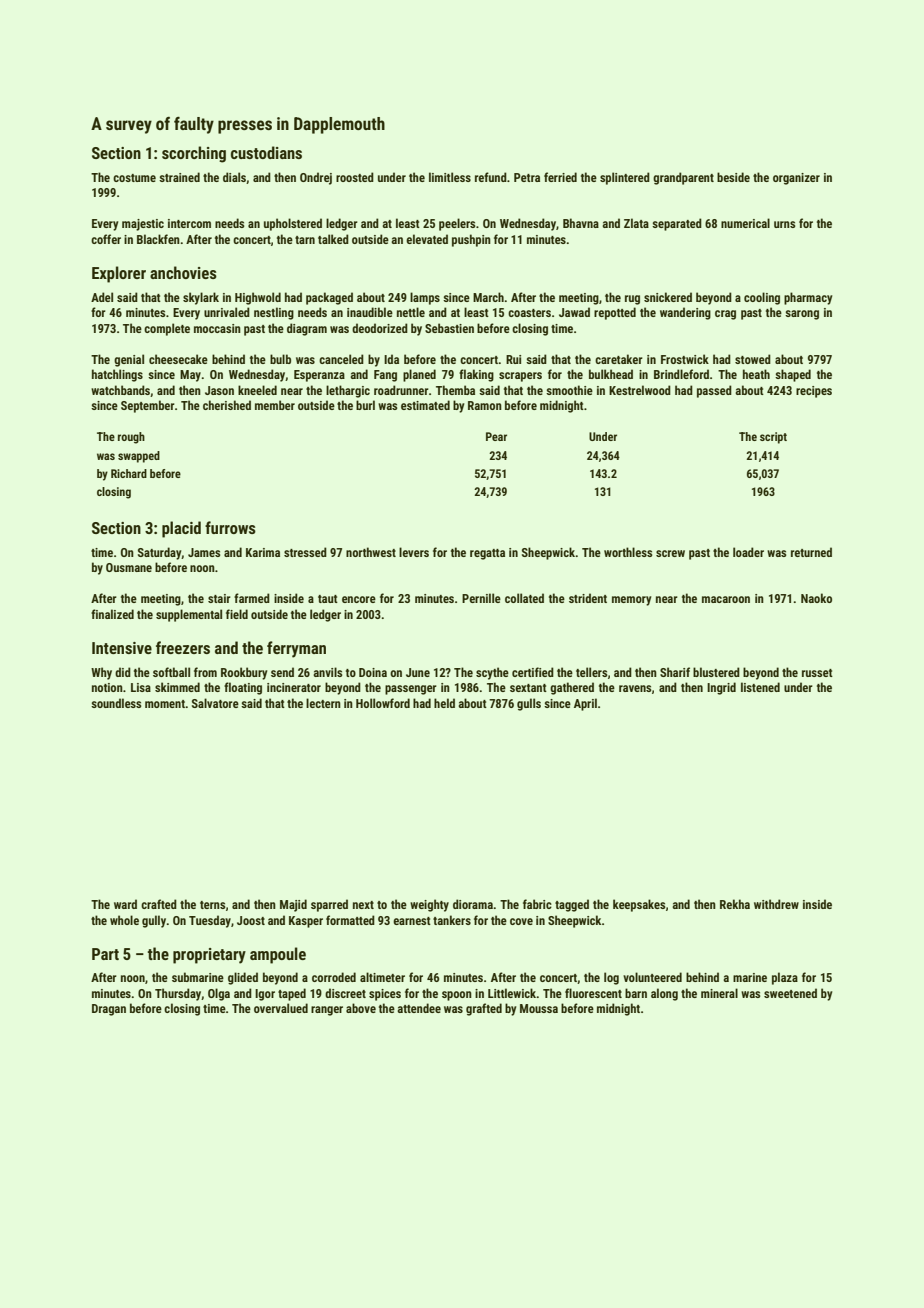 Image resolution: width=924 pixels, height=1308 pixels. I want to click on Tuesday, so click(210, 921).
